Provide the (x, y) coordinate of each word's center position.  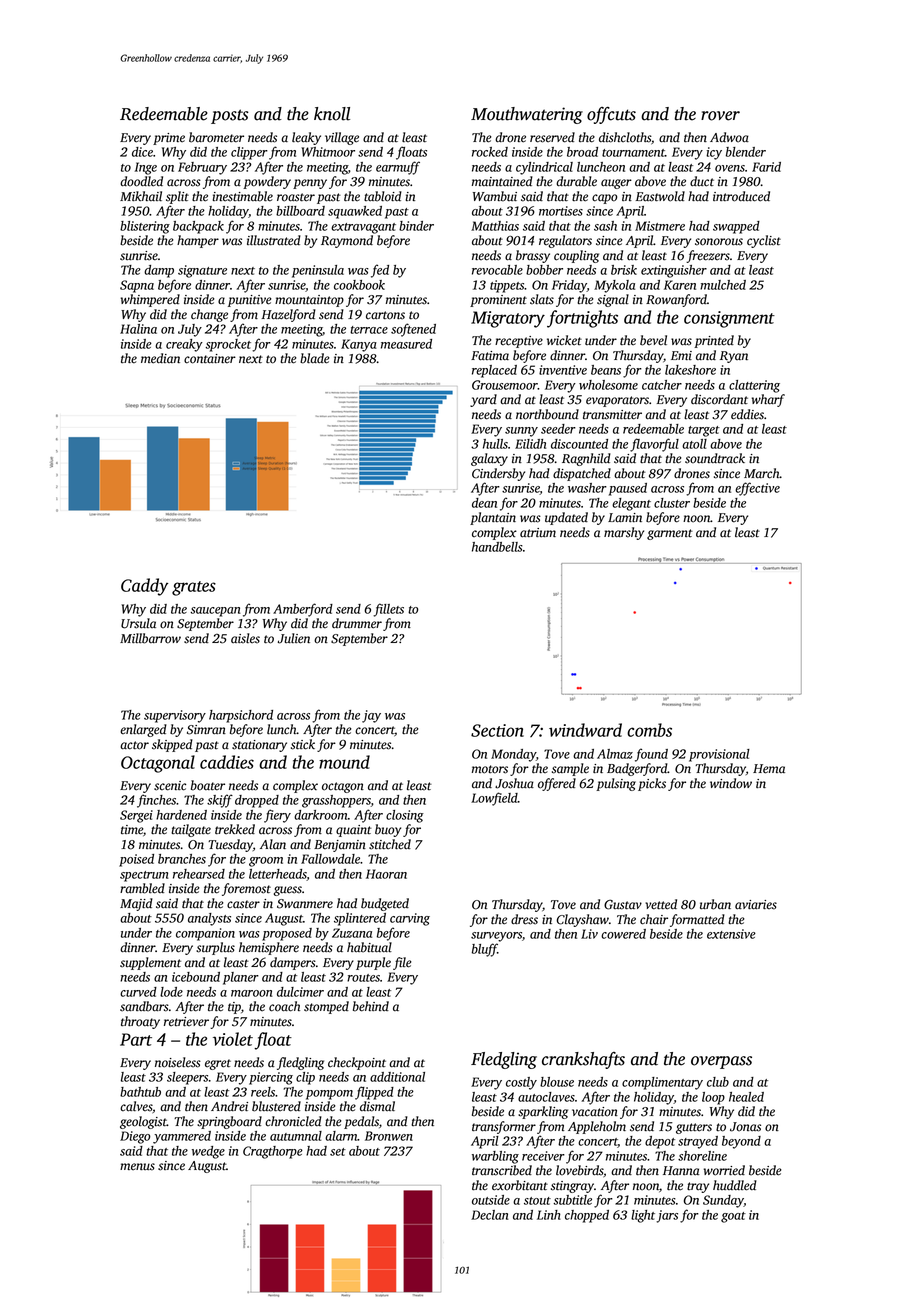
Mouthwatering (527, 115)
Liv (589, 934)
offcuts (611, 115)
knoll (332, 114)
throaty (140, 1022)
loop (713, 1098)
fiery (277, 816)
